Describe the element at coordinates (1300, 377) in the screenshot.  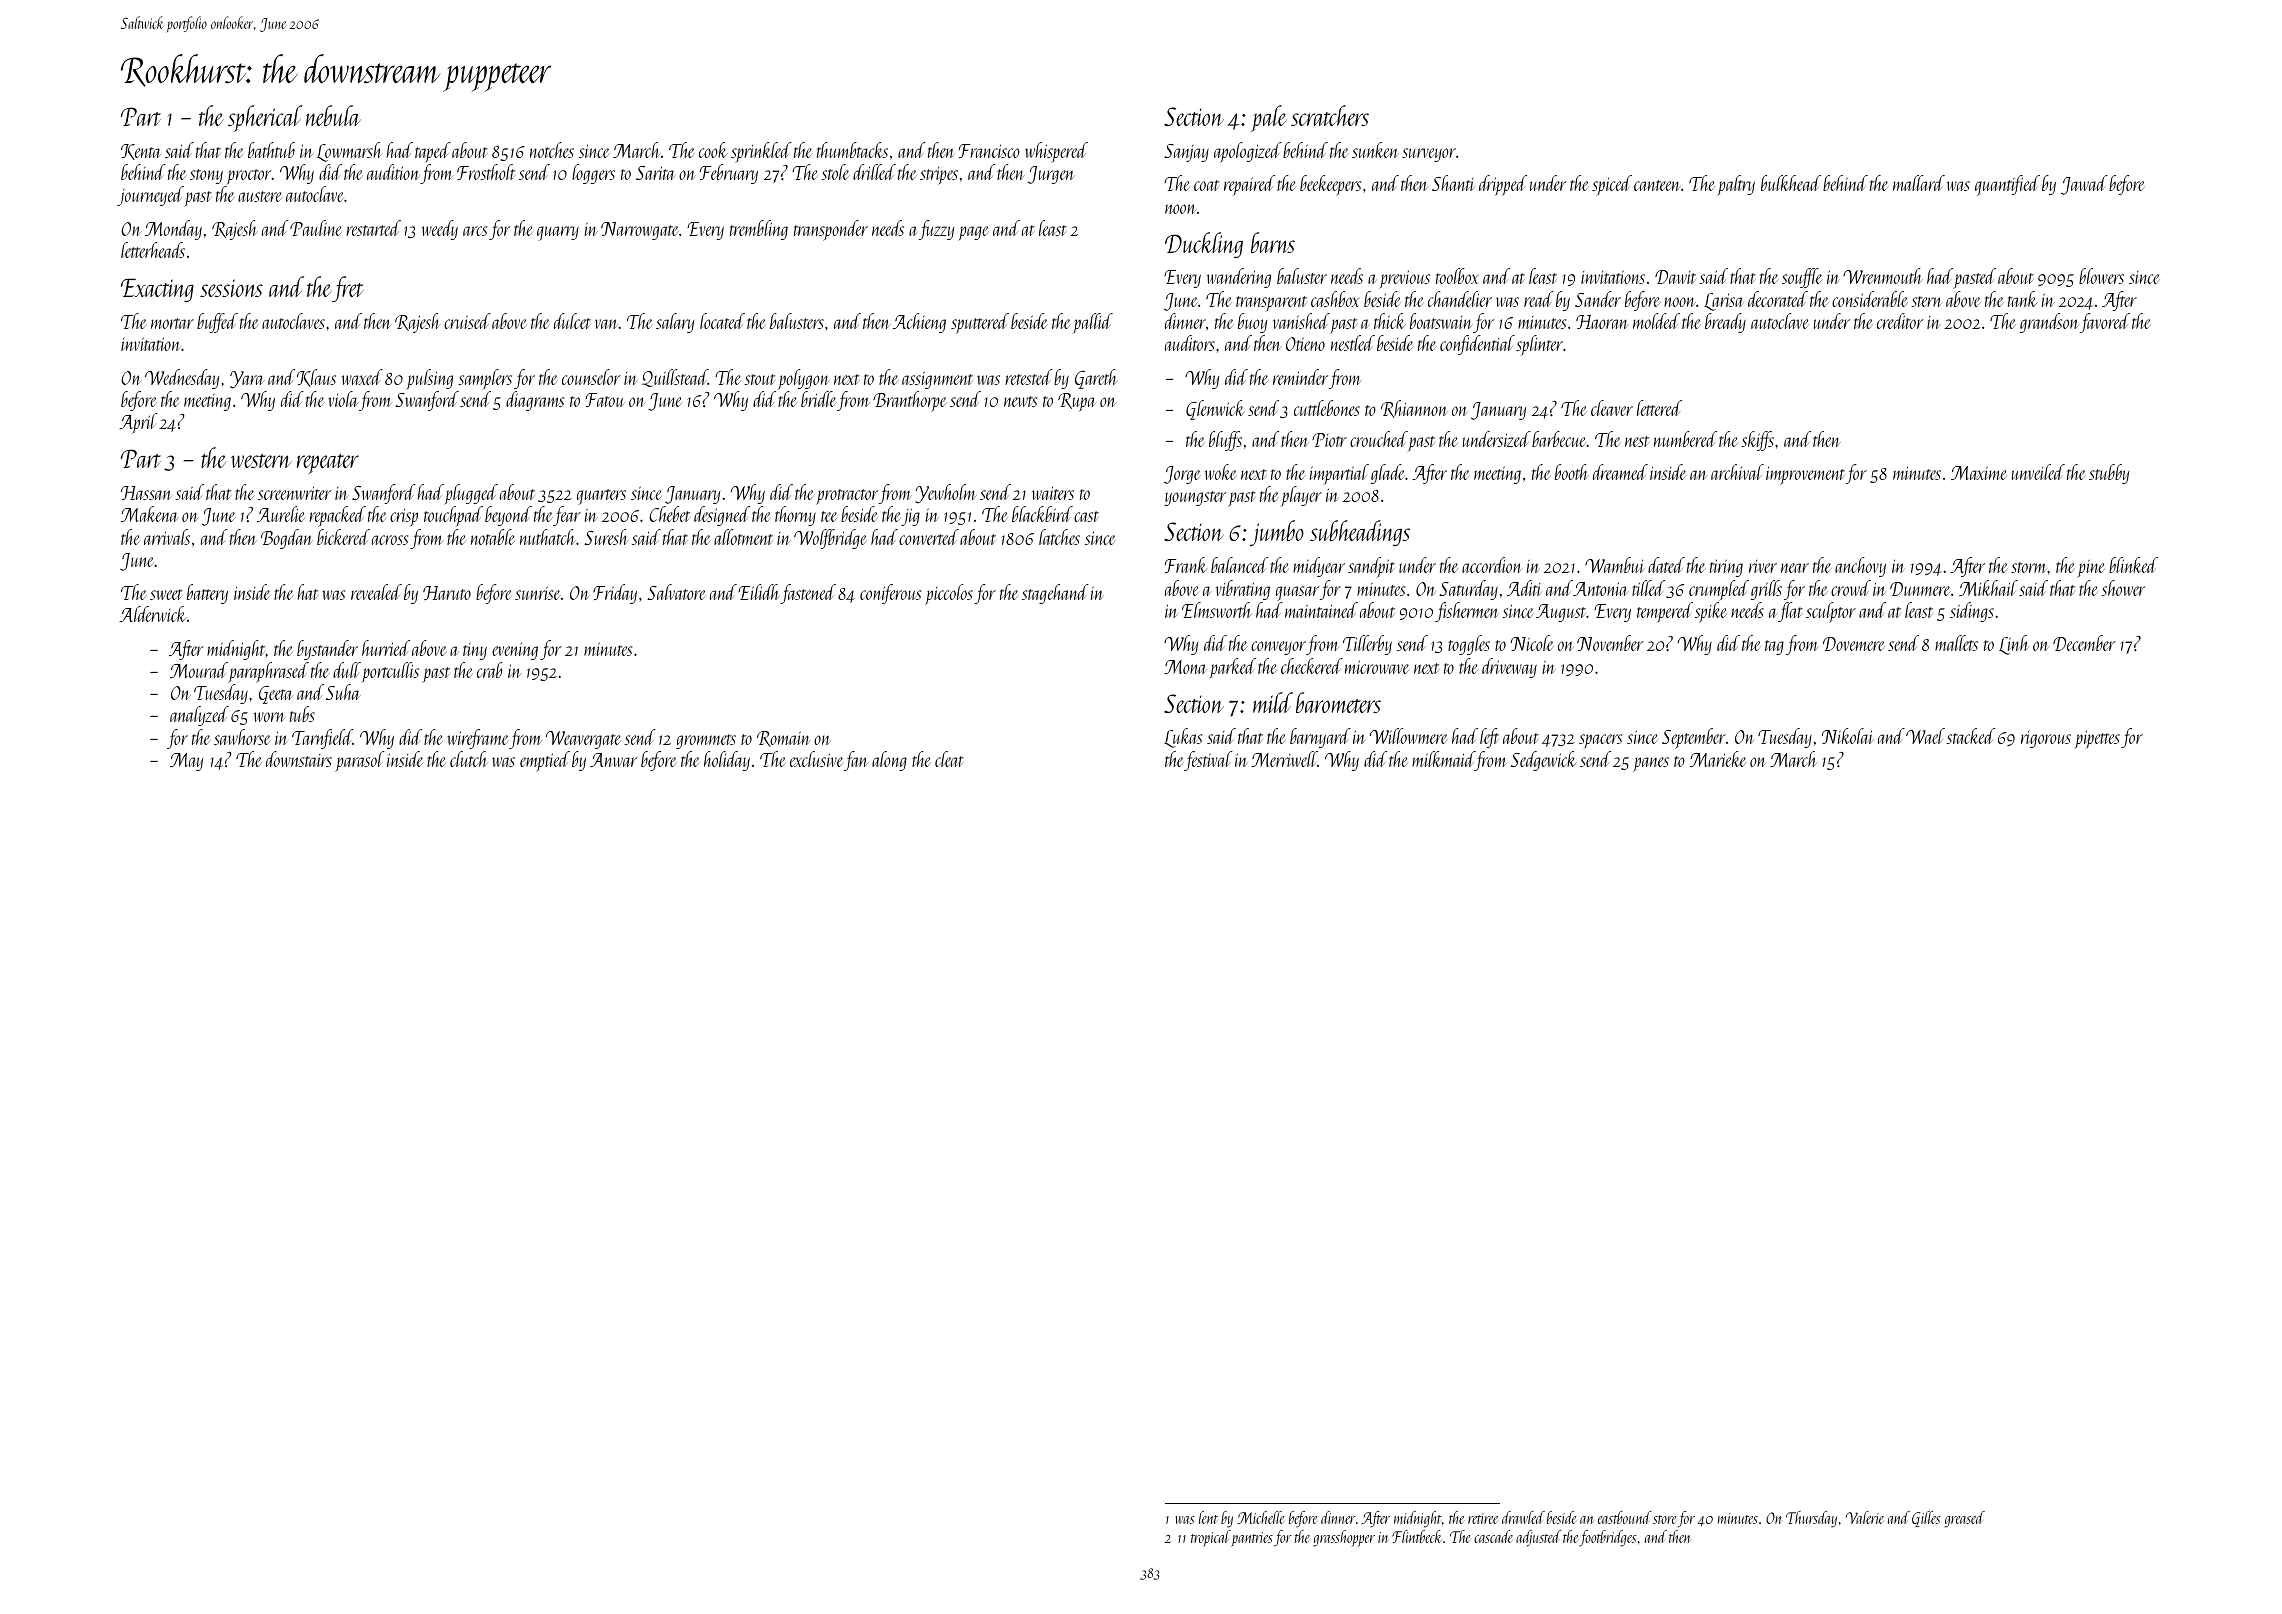
I see `reminder` at that location.
